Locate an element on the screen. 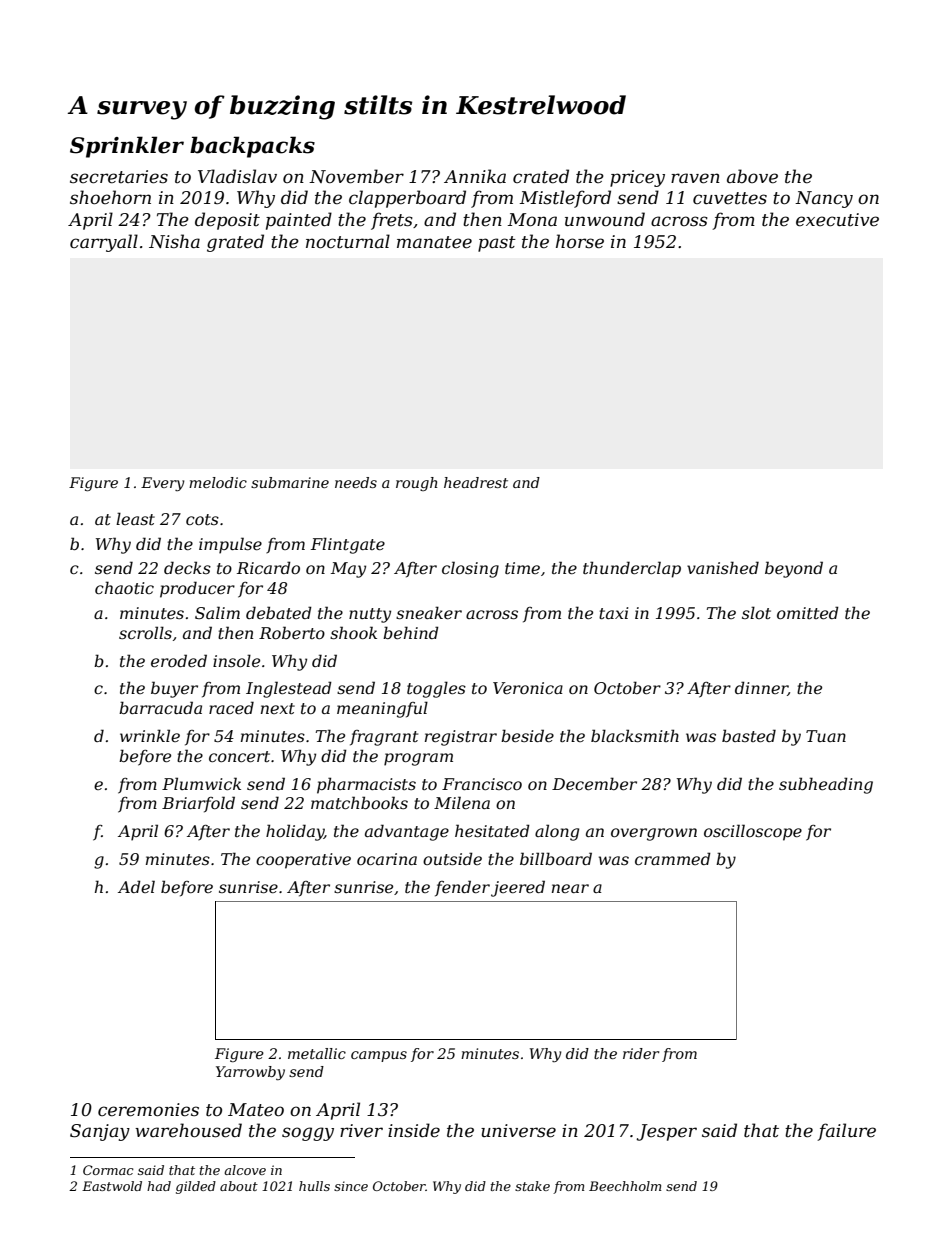 The height and width of the screenshot is (1233, 952). fender is located at coordinates (462, 888).
